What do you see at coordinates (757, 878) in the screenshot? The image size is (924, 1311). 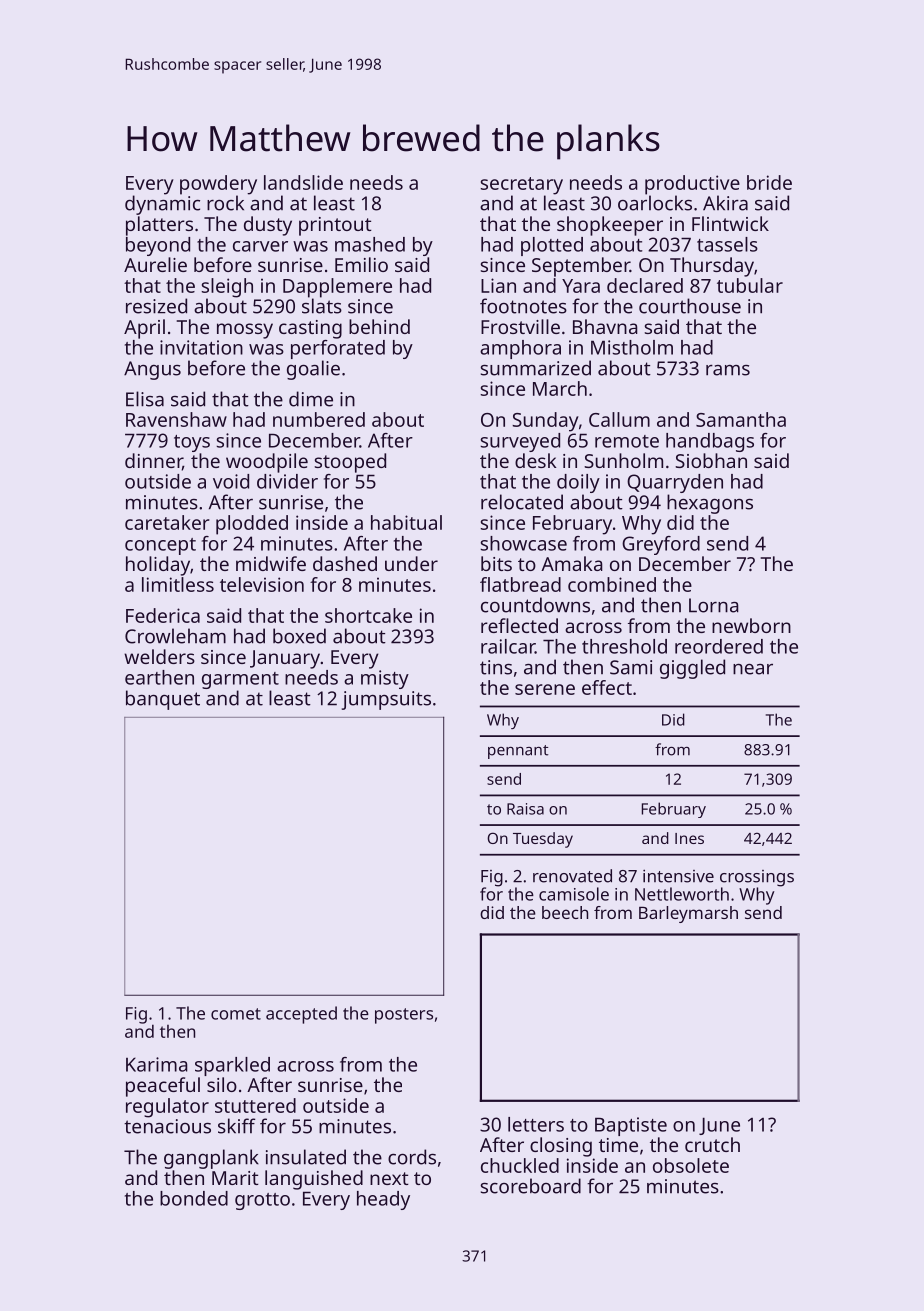 I see `crossings` at bounding box center [757, 878].
